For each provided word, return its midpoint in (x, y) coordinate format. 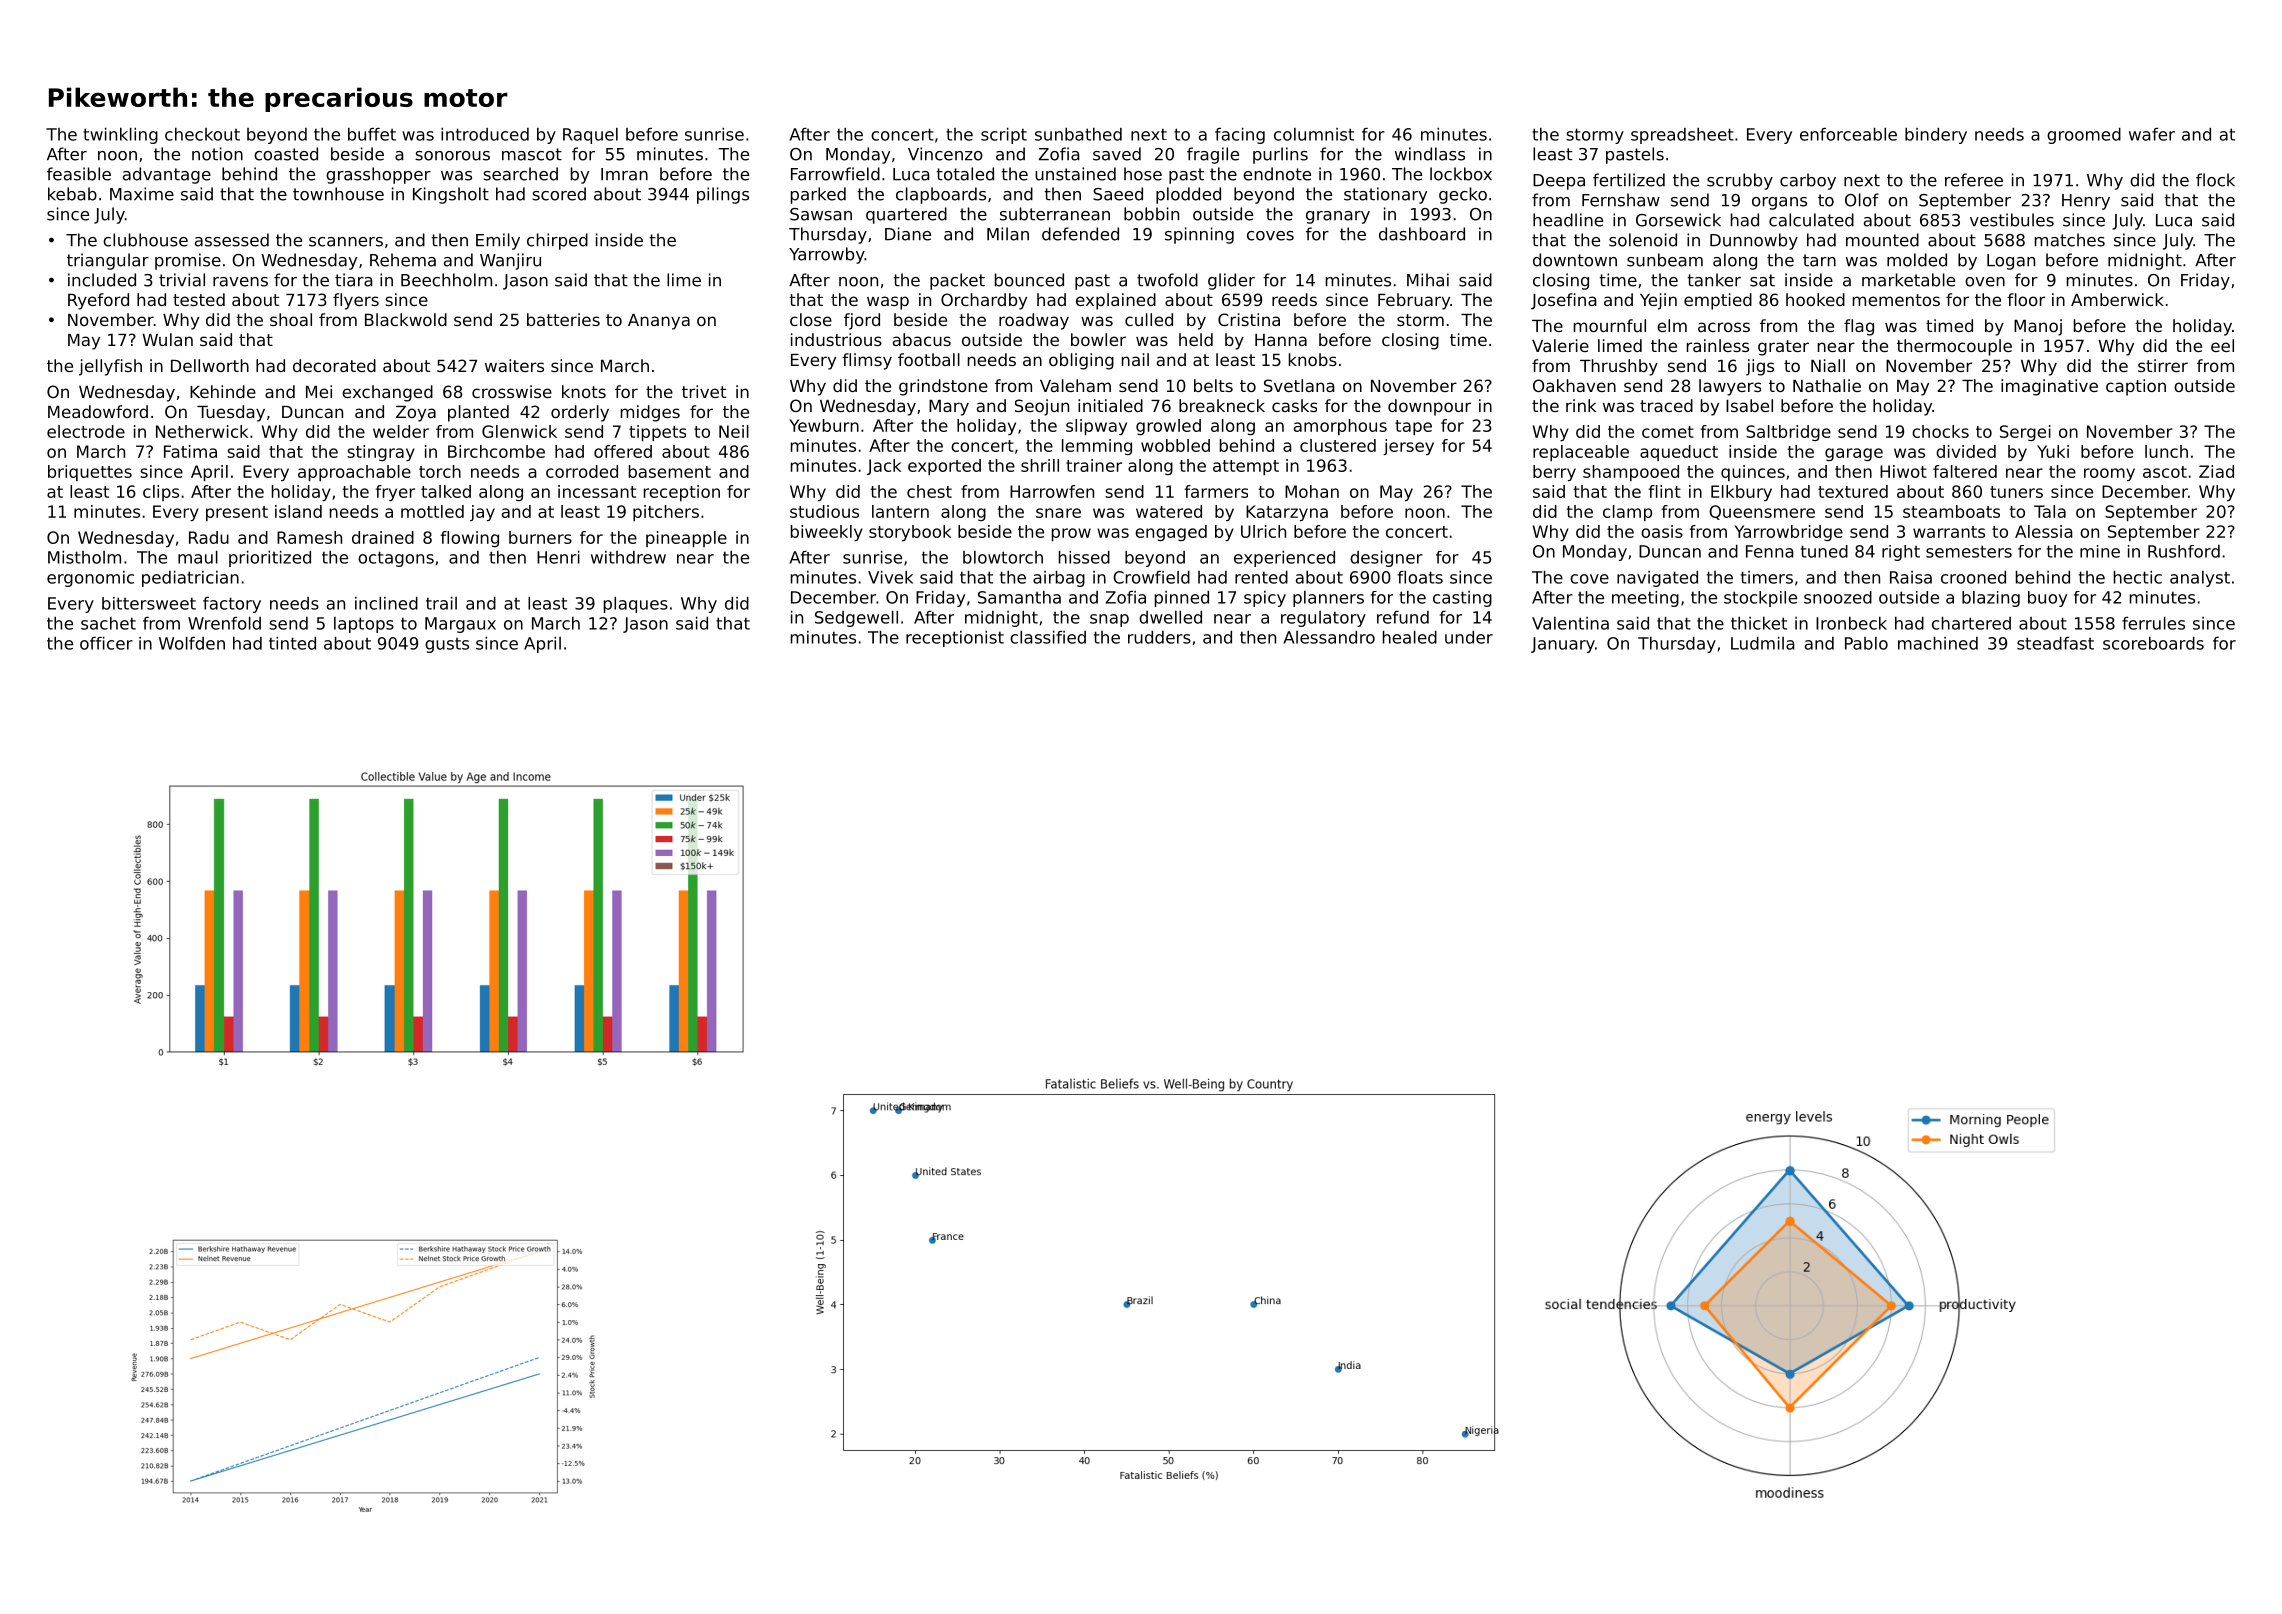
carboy (1808, 181)
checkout (202, 134)
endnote (1277, 174)
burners (540, 537)
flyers (356, 301)
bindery (1936, 135)
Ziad (2216, 471)
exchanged (387, 393)
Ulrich (1263, 531)
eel (2222, 345)
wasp (888, 303)
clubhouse (145, 240)
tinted (292, 643)
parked (818, 195)
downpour (1429, 407)
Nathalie (1827, 385)
